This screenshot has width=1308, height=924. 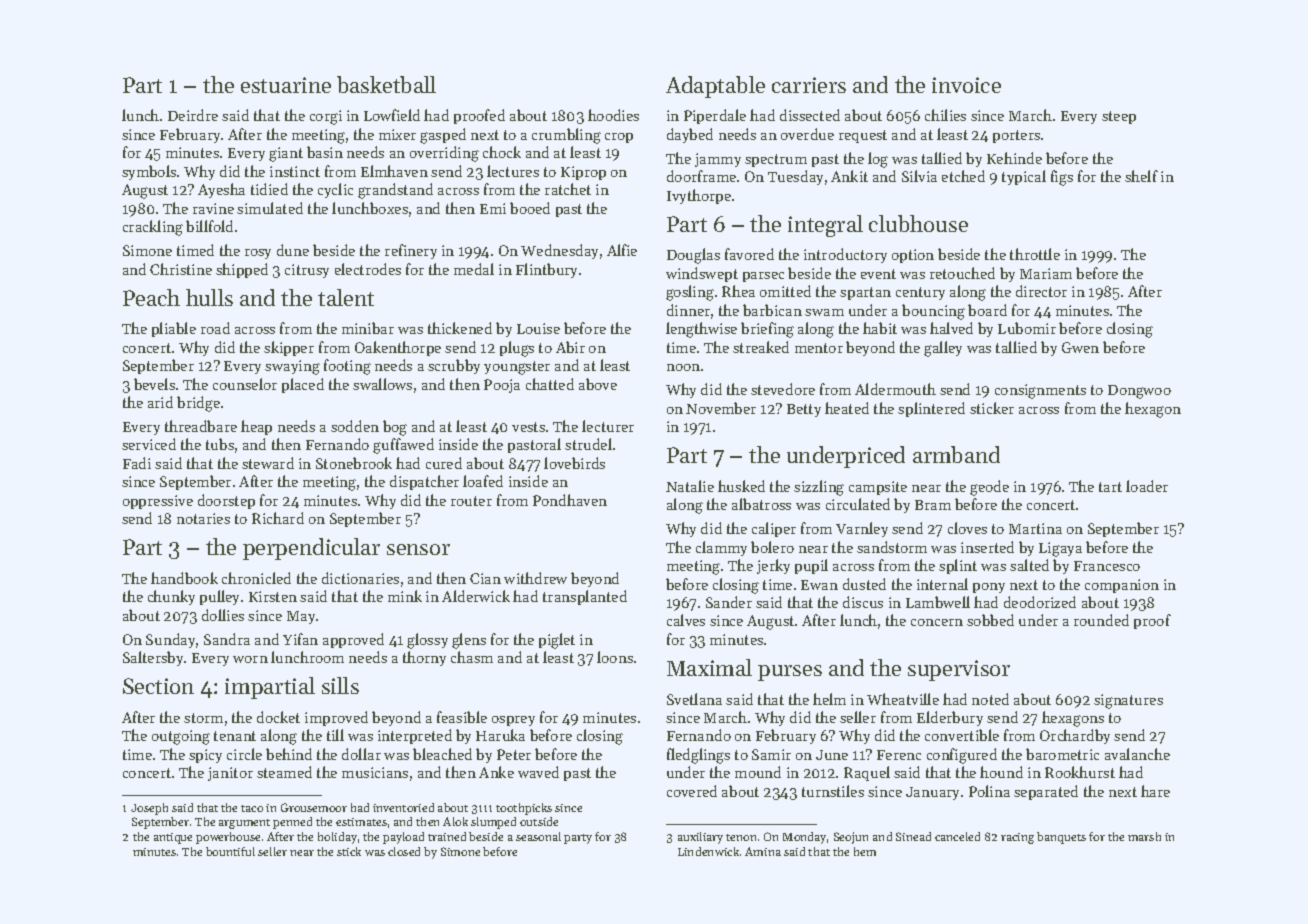 What do you see at coordinates (149, 809) in the screenshot?
I see `Joseph` at bounding box center [149, 809].
